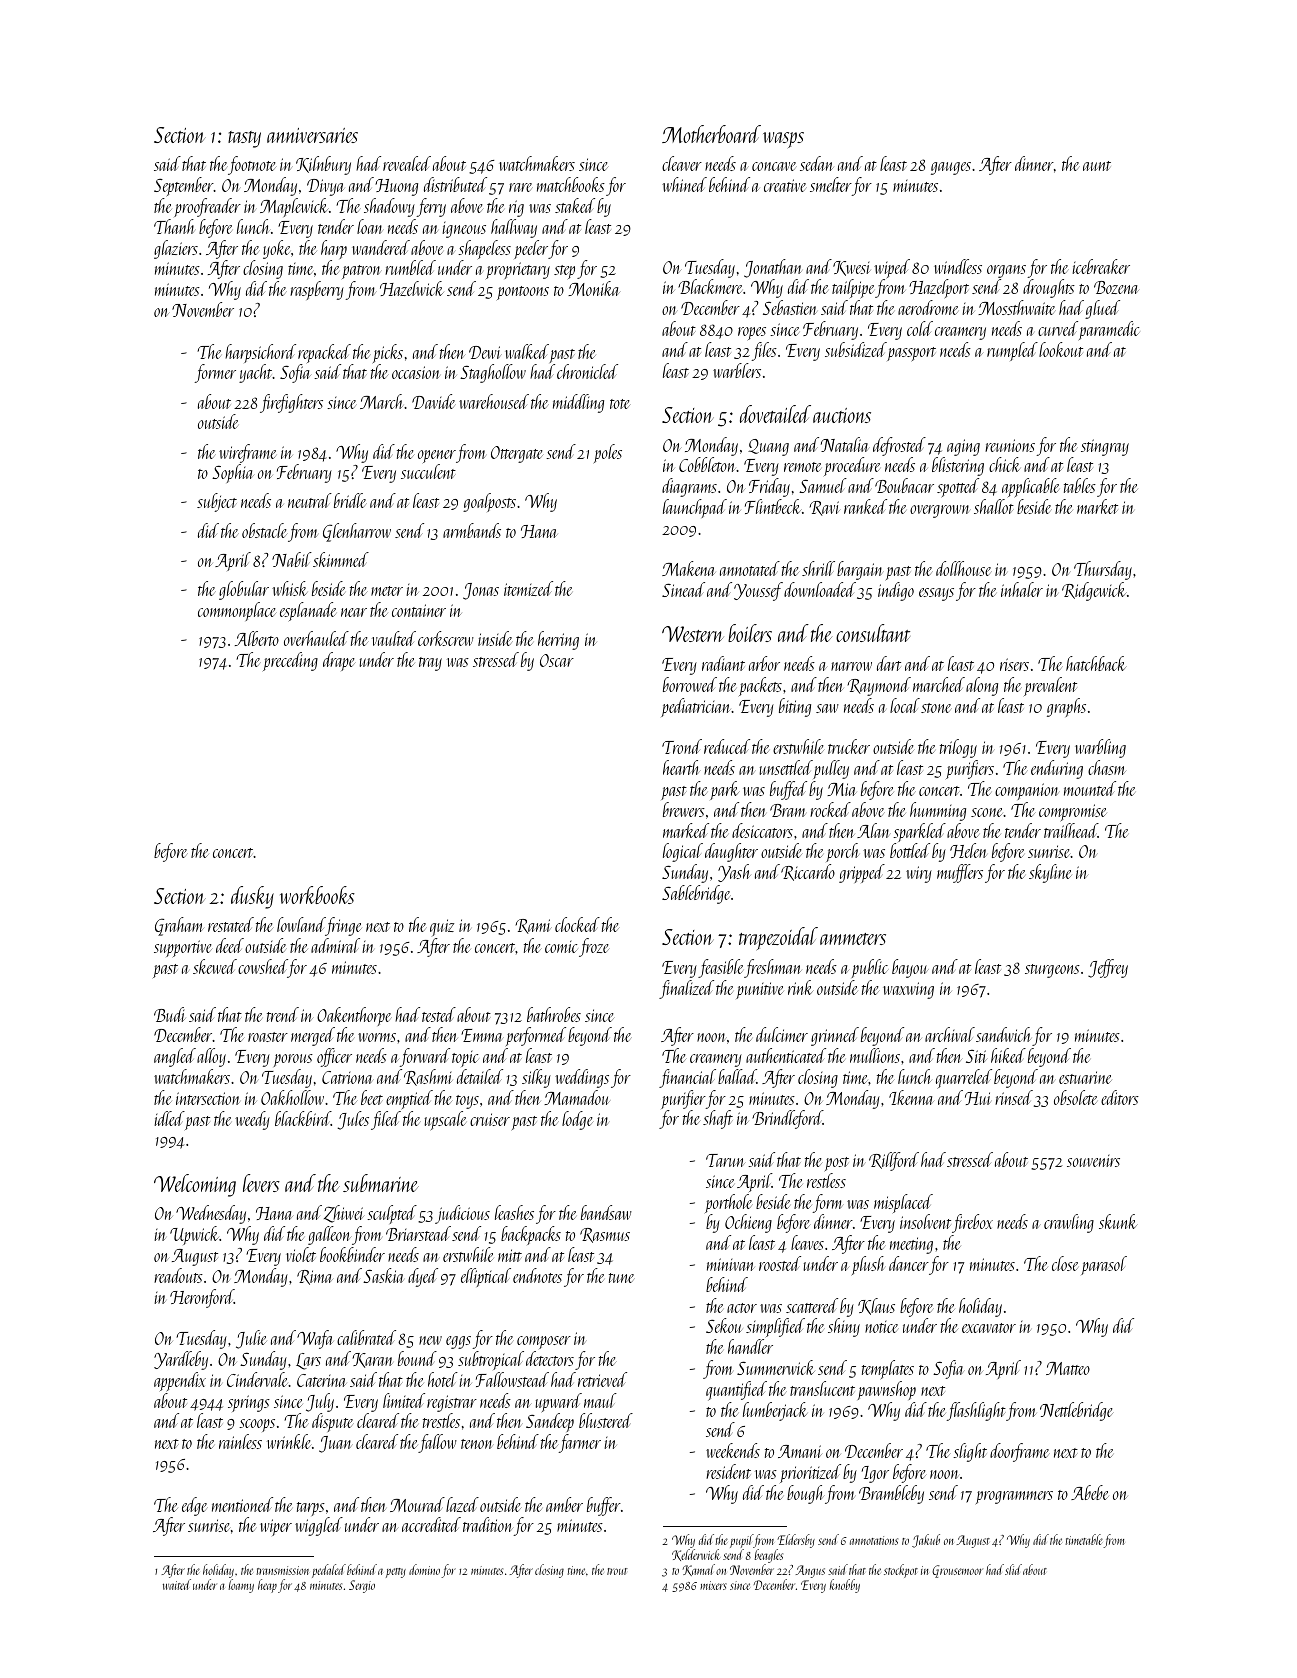  I want to click on yacht, so click(256, 373).
